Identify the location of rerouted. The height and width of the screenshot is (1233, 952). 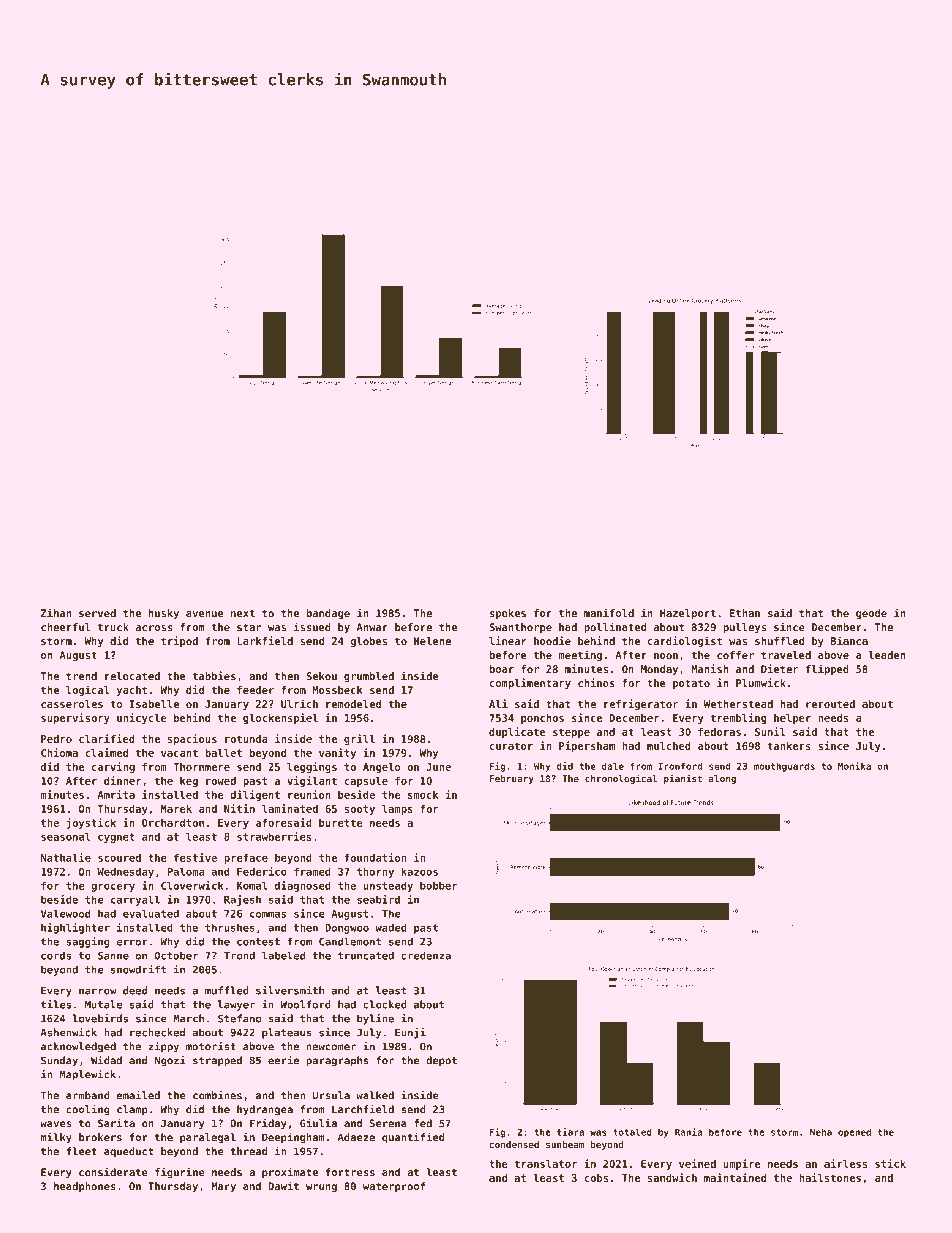
(830, 704).
